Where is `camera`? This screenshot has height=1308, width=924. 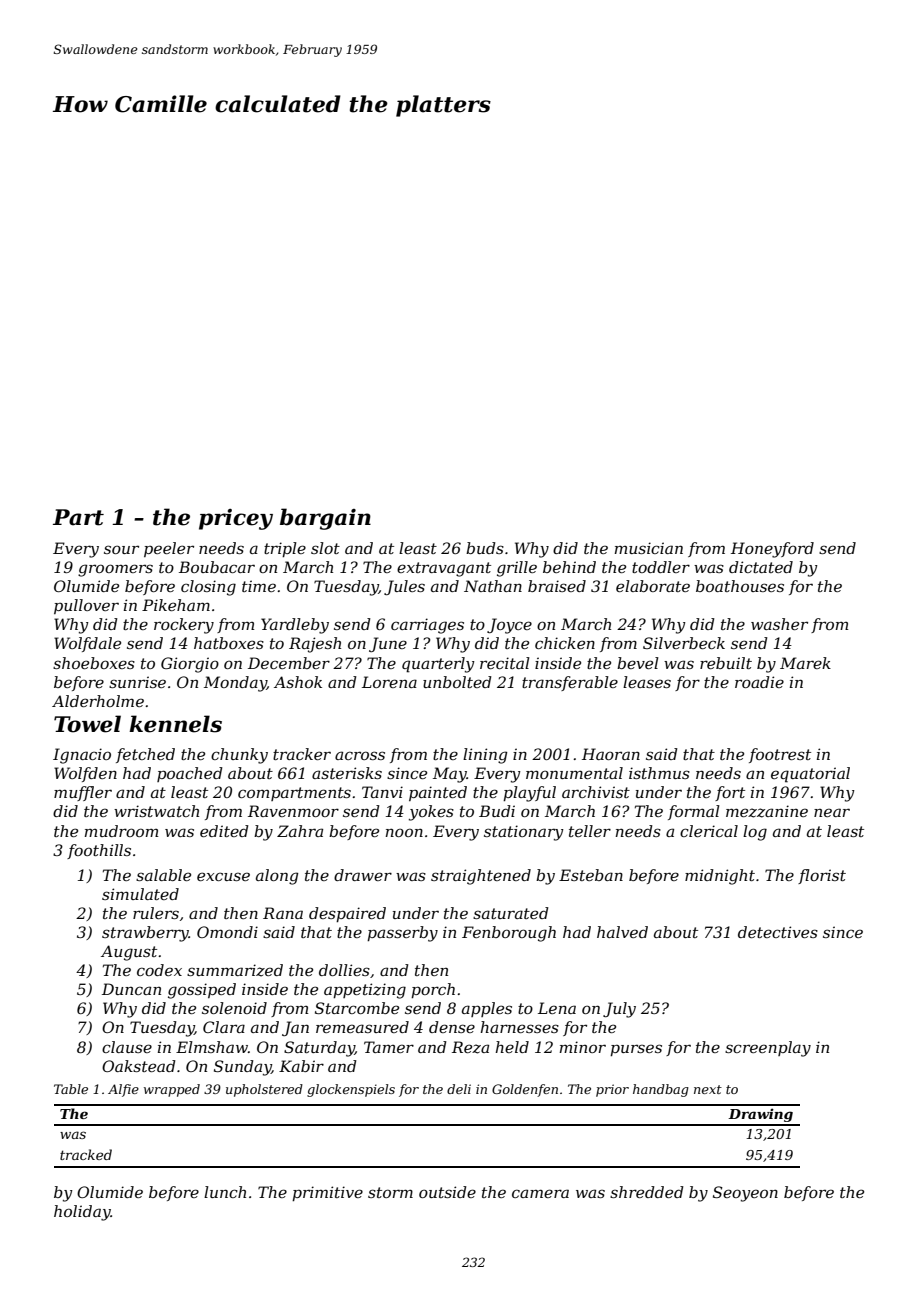 camera is located at coordinates (540, 1193).
